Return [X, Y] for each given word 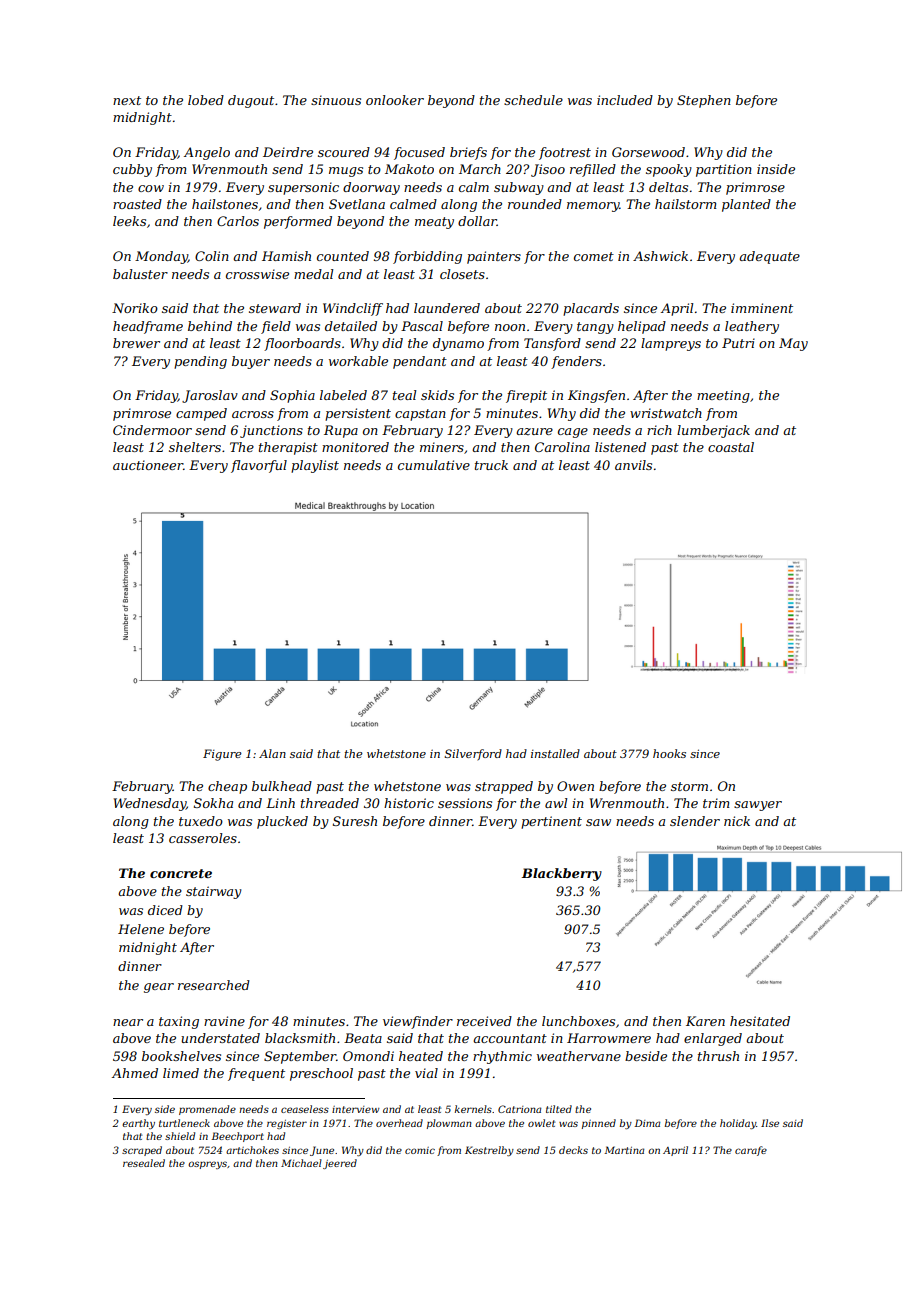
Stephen [704, 101]
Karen [705, 1021]
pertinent [551, 822]
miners [442, 447]
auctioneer [148, 465]
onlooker [395, 100]
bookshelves [181, 1056]
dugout [251, 101]
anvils [633, 465]
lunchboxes [578, 1021]
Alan [272, 753]
